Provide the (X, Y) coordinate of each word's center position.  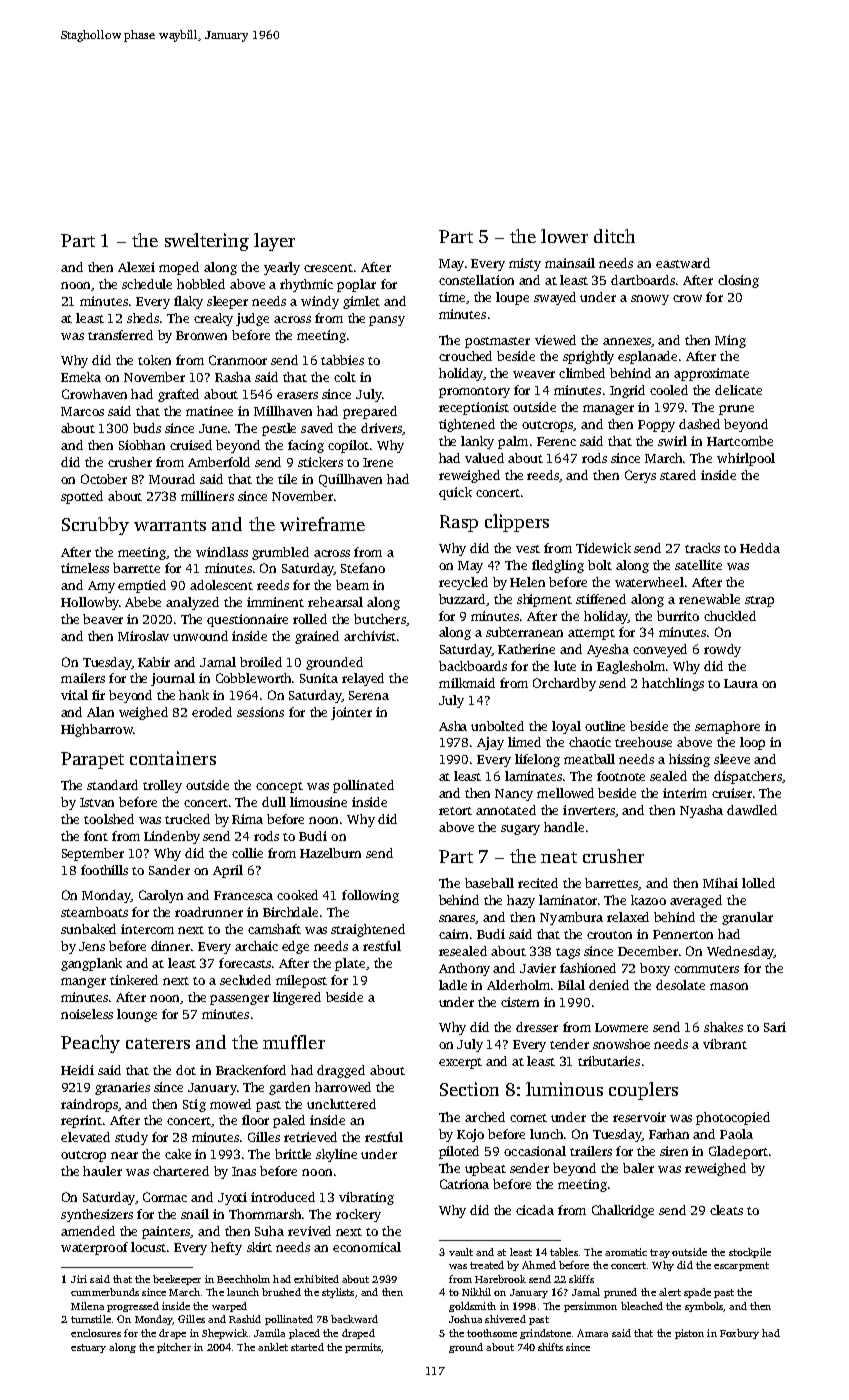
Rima (247, 819)
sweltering (207, 242)
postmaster (497, 342)
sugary (520, 830)
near (124, 1155)
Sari (775, 1027)
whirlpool (746, 459)
